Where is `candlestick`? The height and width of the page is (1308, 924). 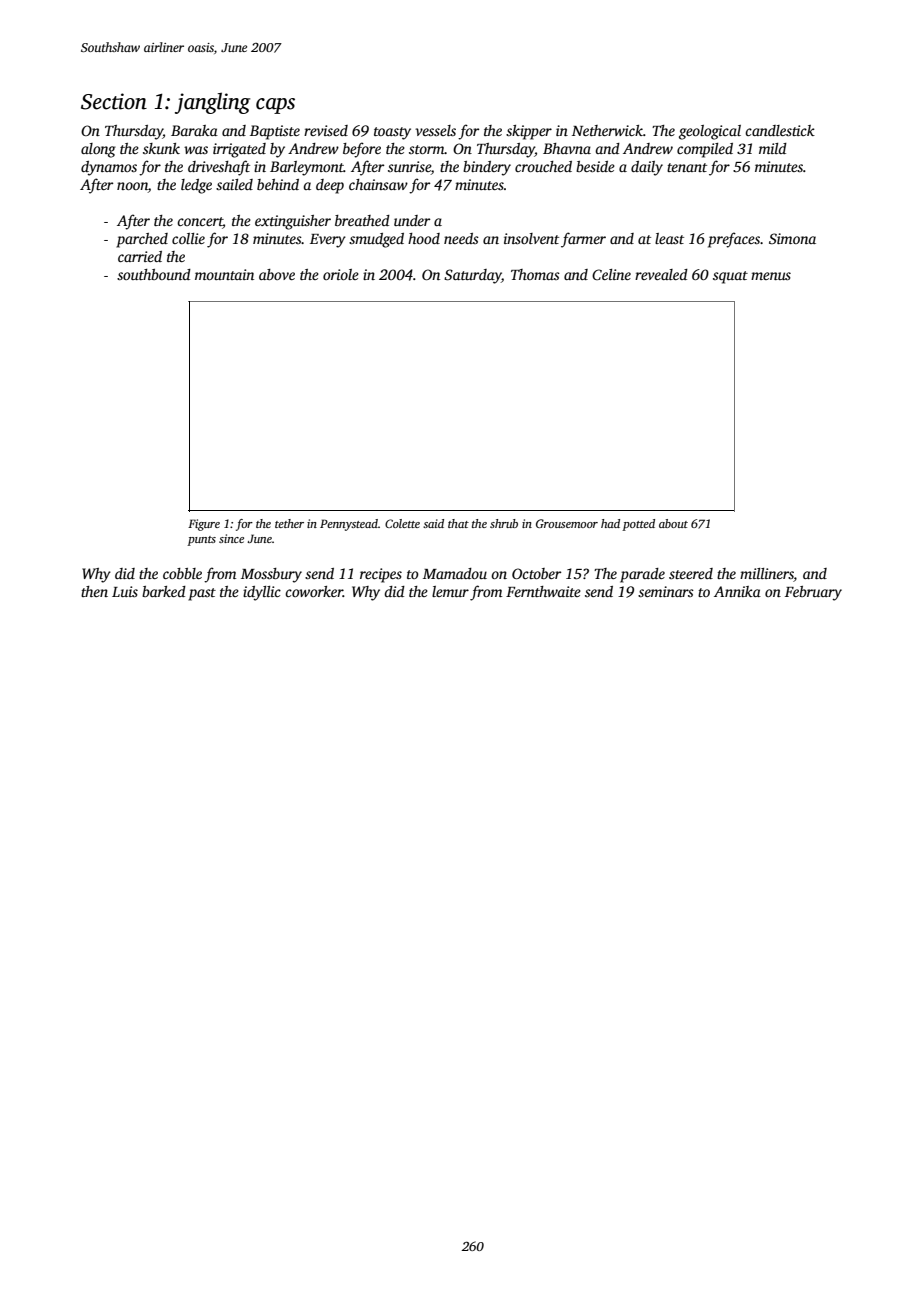 candlestick is located at coordinates (780, 130).
